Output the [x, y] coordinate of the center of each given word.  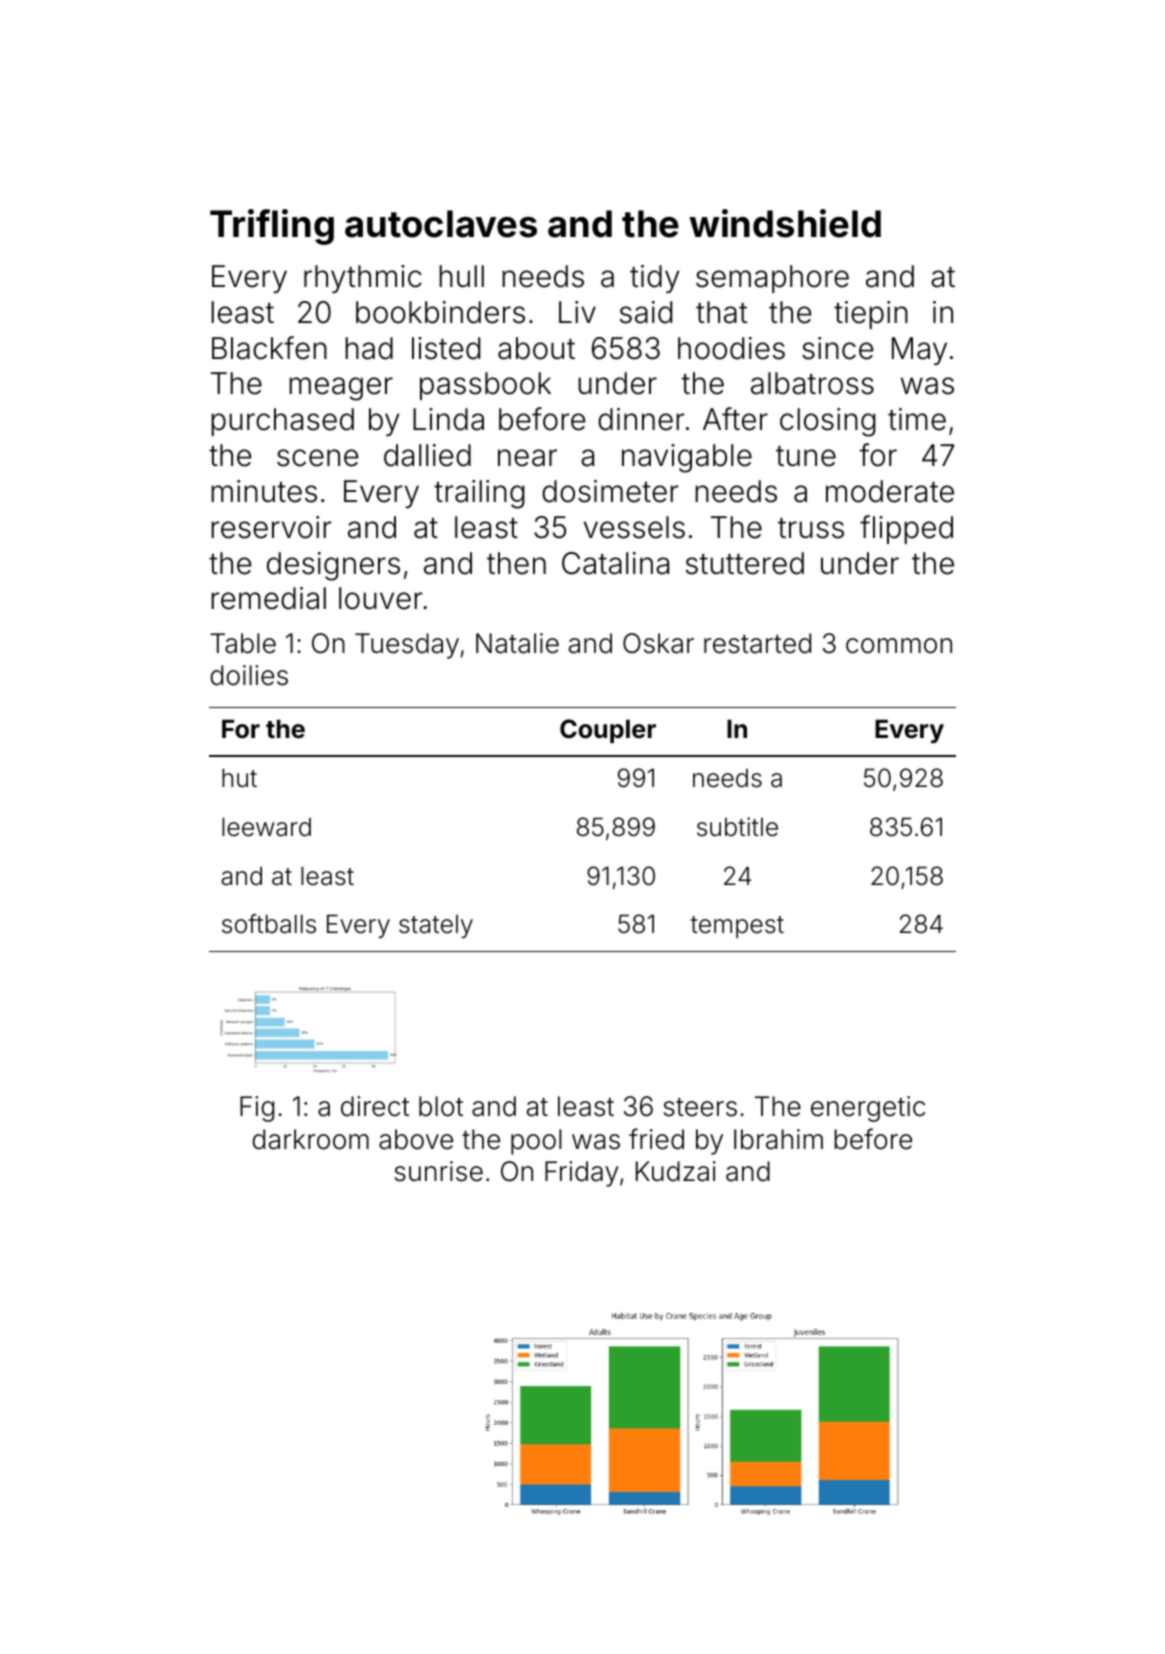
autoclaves [441, 224]
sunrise [439, 1171]
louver [381, 598]
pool [536, 1142]
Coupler [608, 731]
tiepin [871, 315]
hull [461, 276]
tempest [737, 927]
